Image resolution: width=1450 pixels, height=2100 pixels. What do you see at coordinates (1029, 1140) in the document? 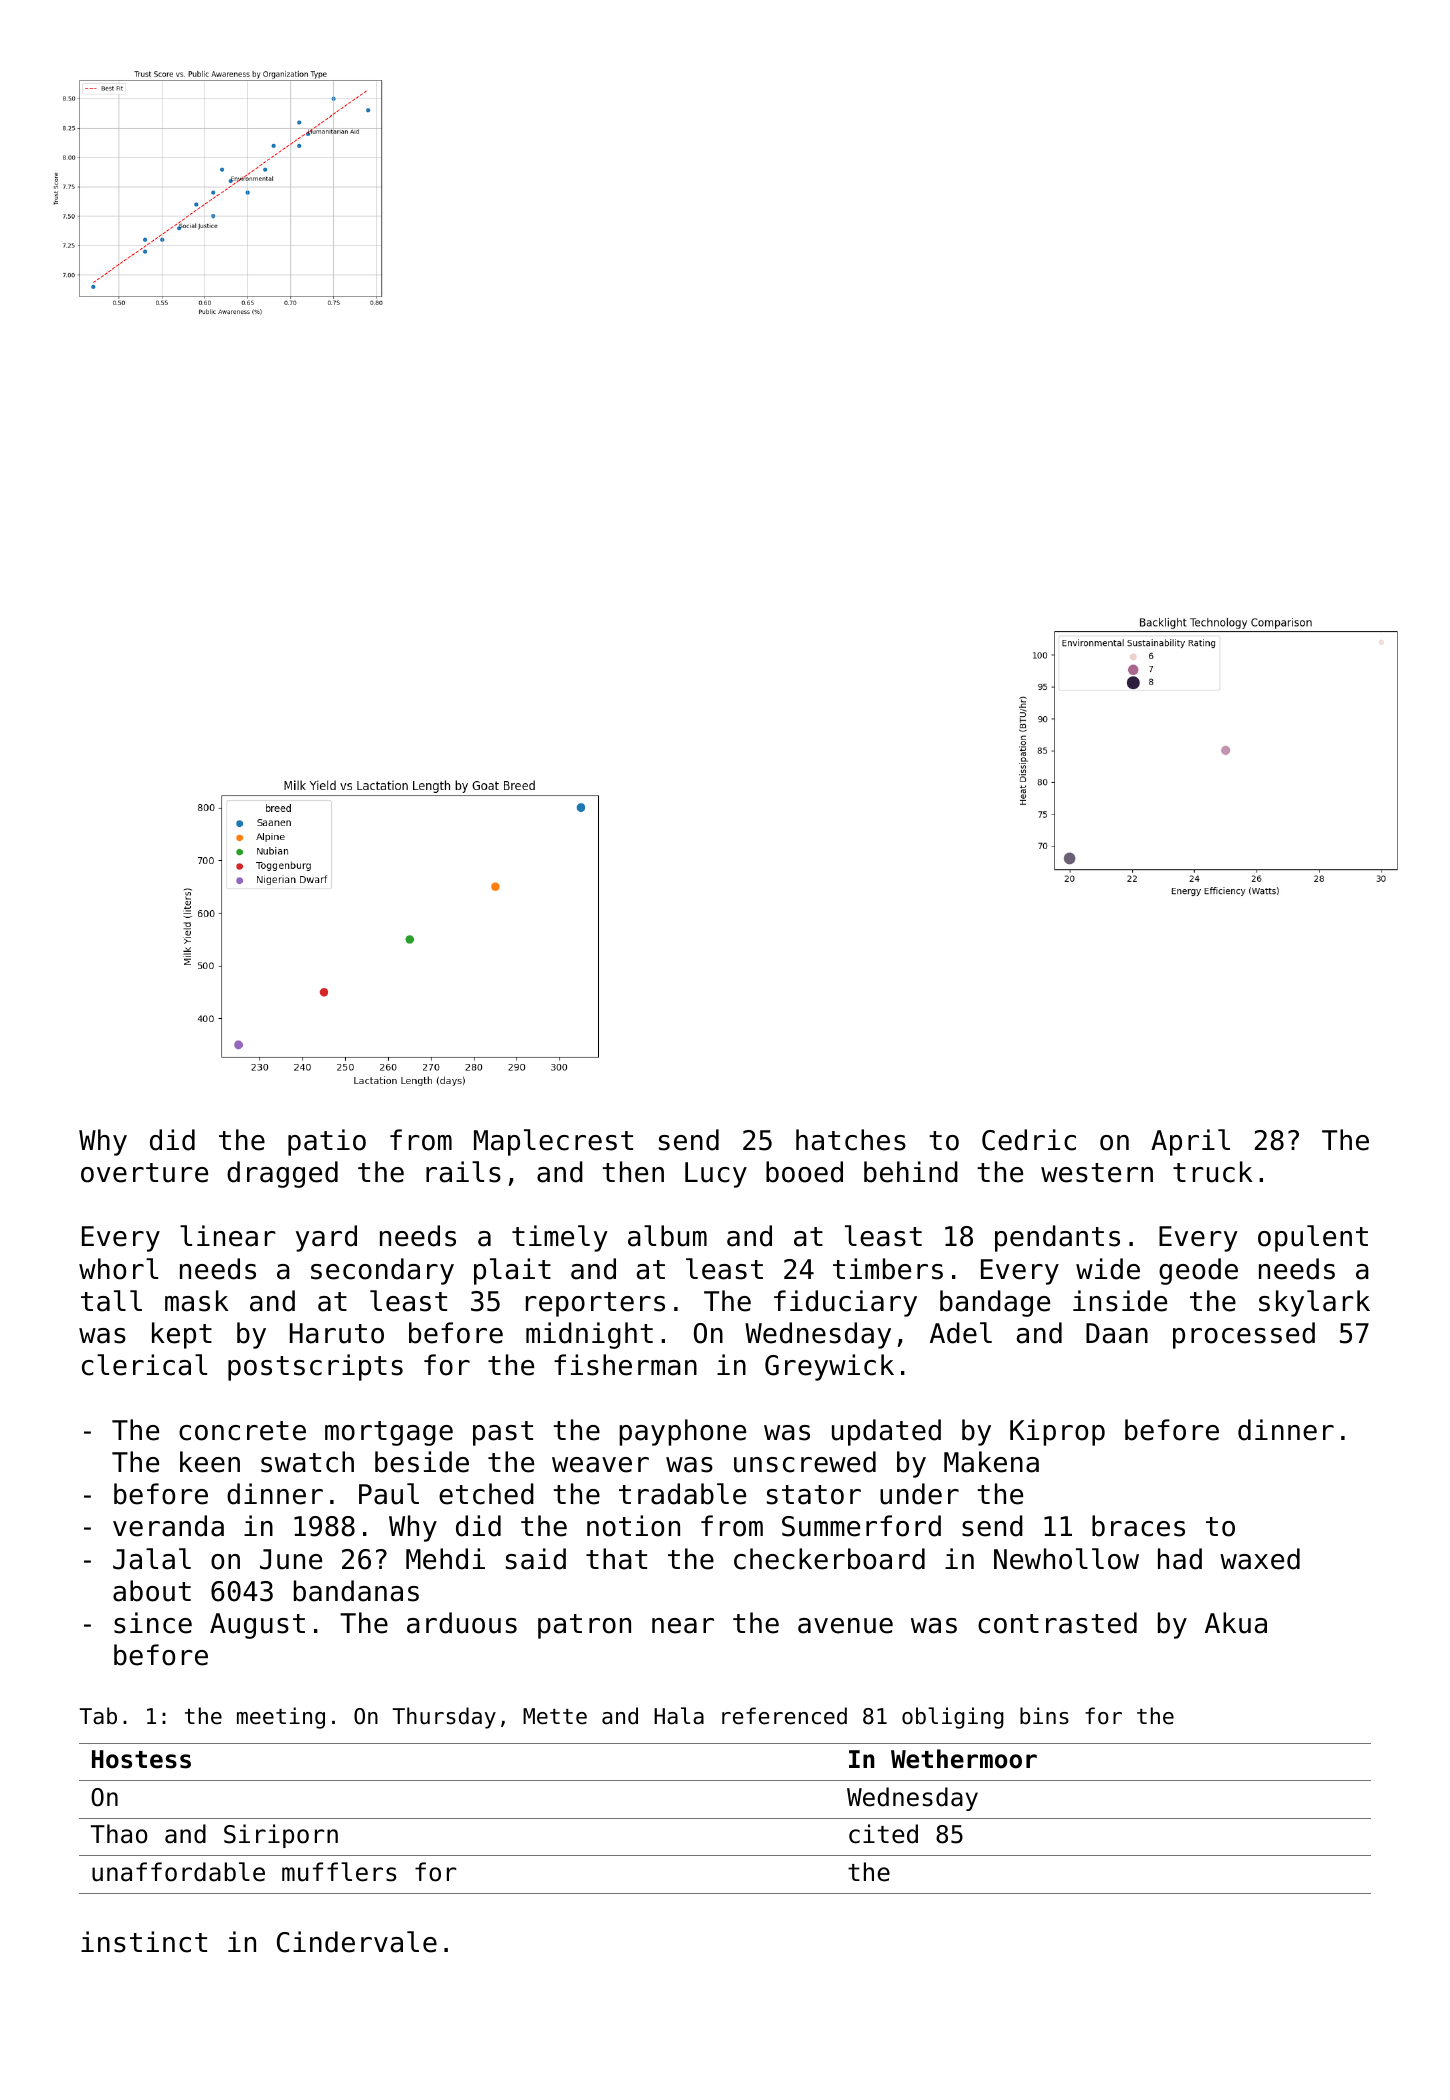
I see `Cedric` at bounding box center [1029, 1140].
